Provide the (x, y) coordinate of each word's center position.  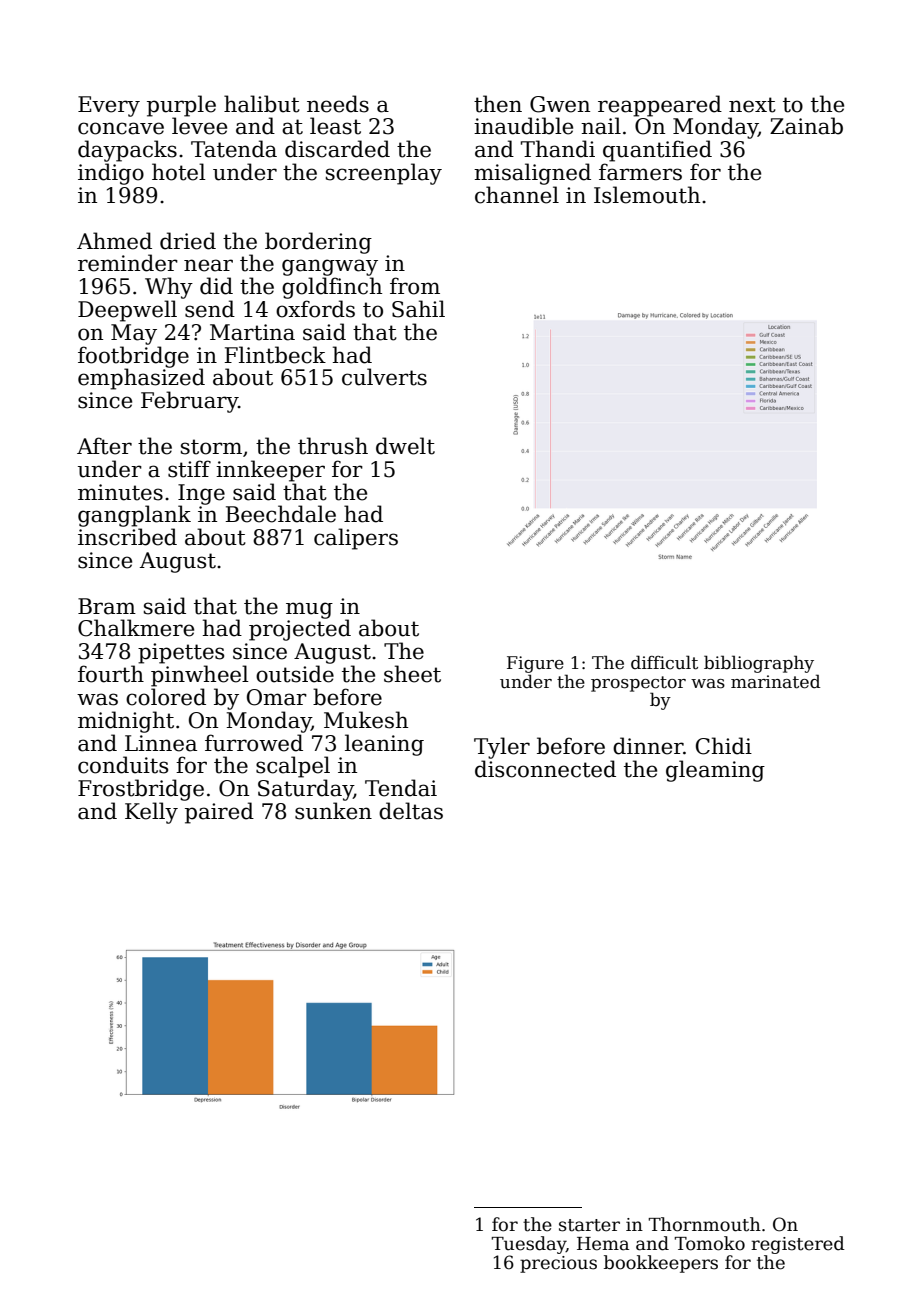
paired (219, 813)
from (415, 286)
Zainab (806, 126)
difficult (664, 662)
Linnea (161, 743)
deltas (411, 811)
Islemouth (647, 195)
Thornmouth (704, 1224)
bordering (318, 243)
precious (558, 1264)
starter (589, 1225)
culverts (384, 377)
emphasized (141, 379)
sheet (412, 674)
